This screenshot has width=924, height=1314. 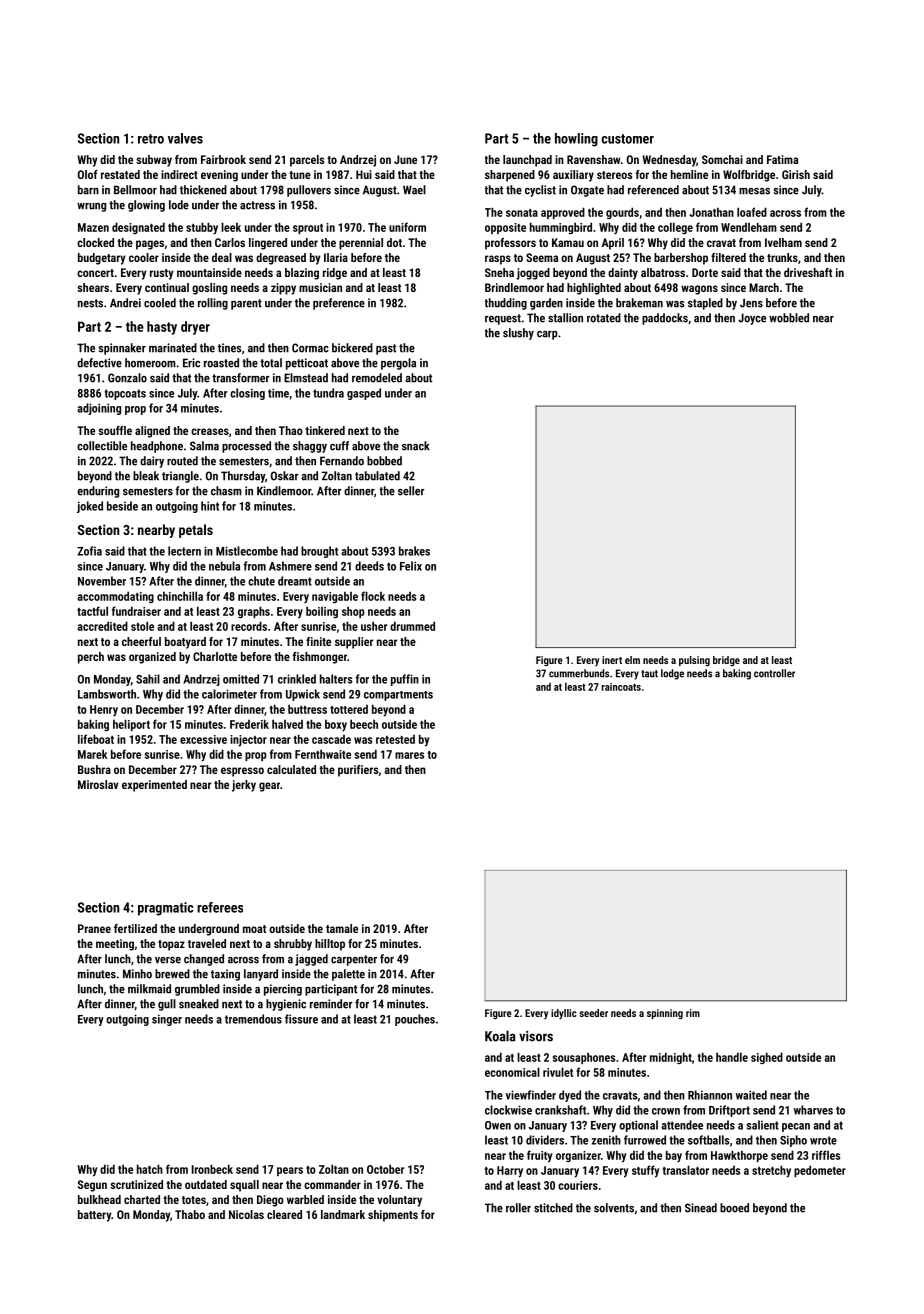 I want to click on Zofia, so click(x=89, y=551).
